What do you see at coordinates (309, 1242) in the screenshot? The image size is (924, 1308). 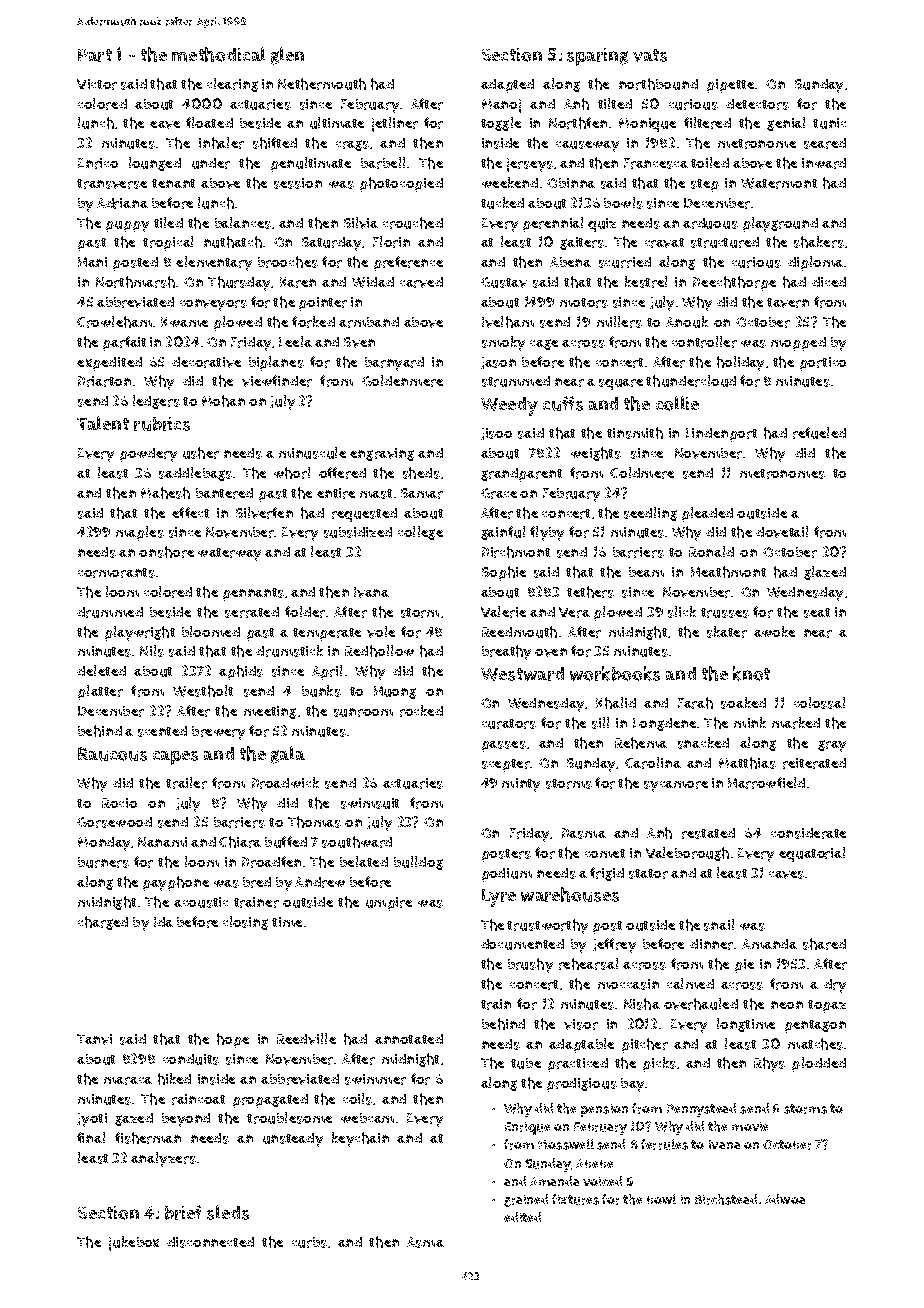 I see `curbs` at bounding box center [309, 1242].
